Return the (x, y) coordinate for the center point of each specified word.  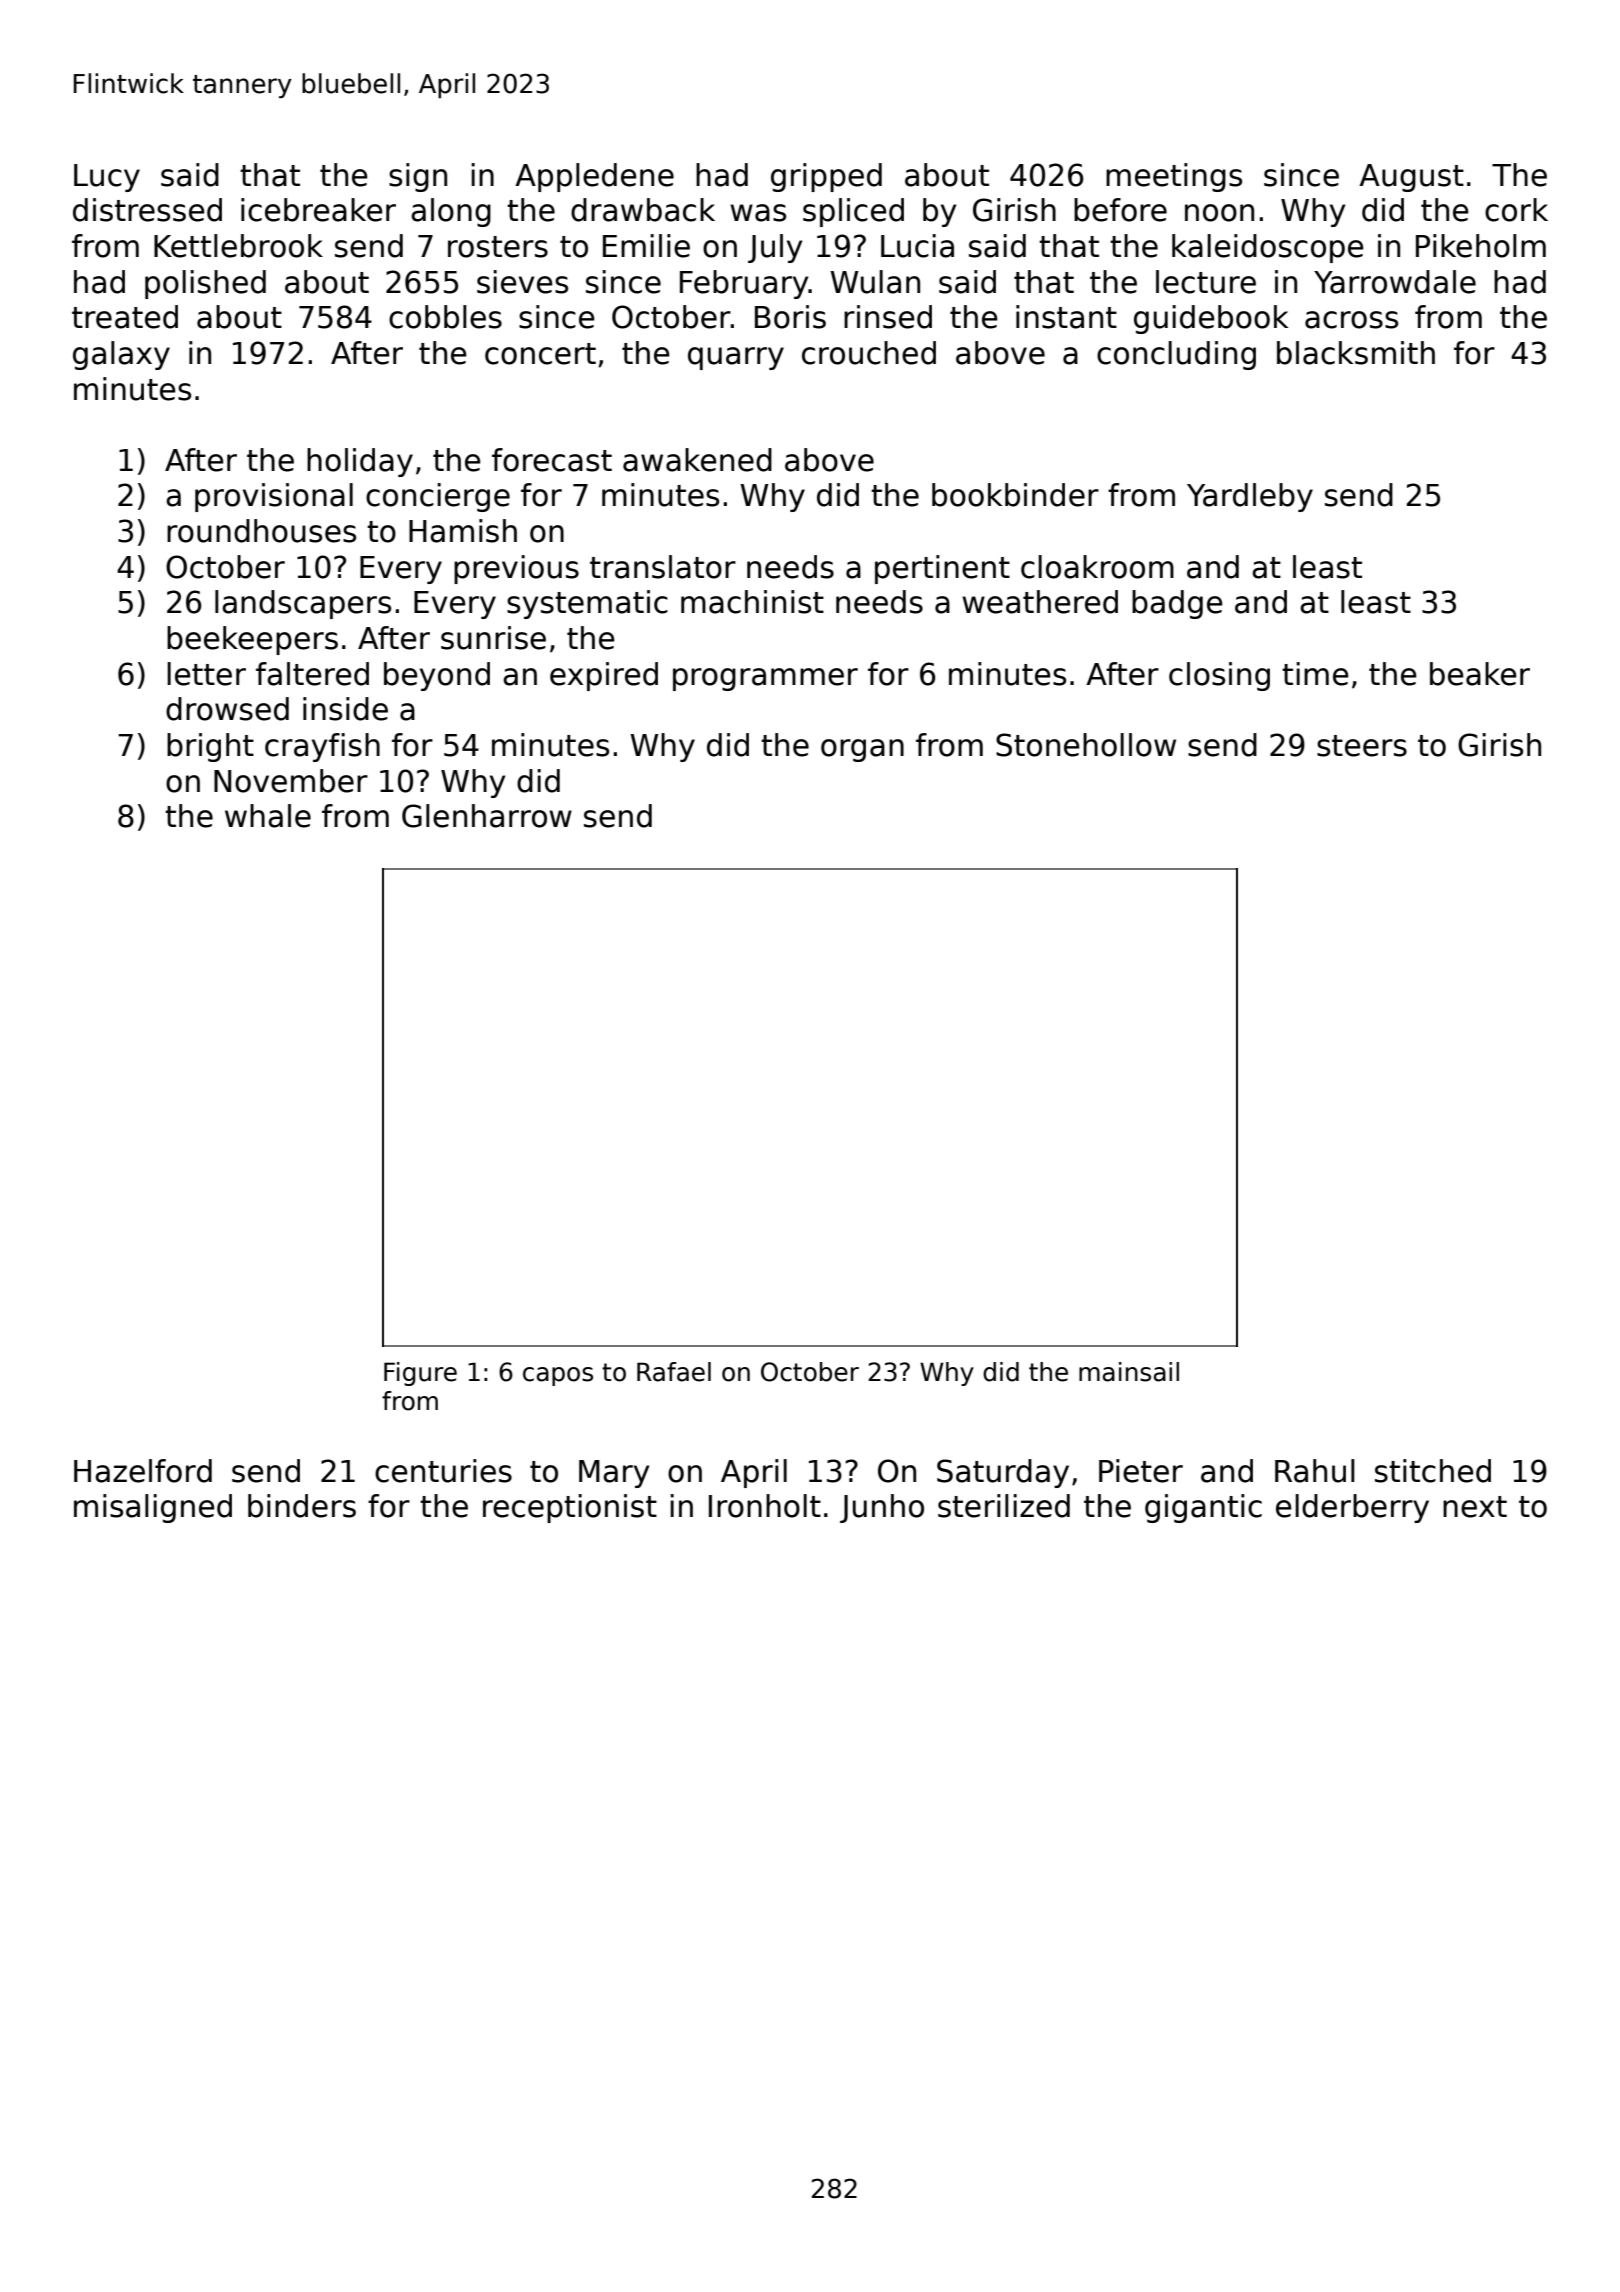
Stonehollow (1086, 745)
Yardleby (1250, 497)
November (291, 781)
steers (1362, 746)
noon (1219, 213)
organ (862, 750)
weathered (1040, 602)
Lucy (107, 178)
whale (268, 816)
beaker (1480, 674)
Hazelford (143, 1471)
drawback (643, 210)
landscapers (303, 604)
